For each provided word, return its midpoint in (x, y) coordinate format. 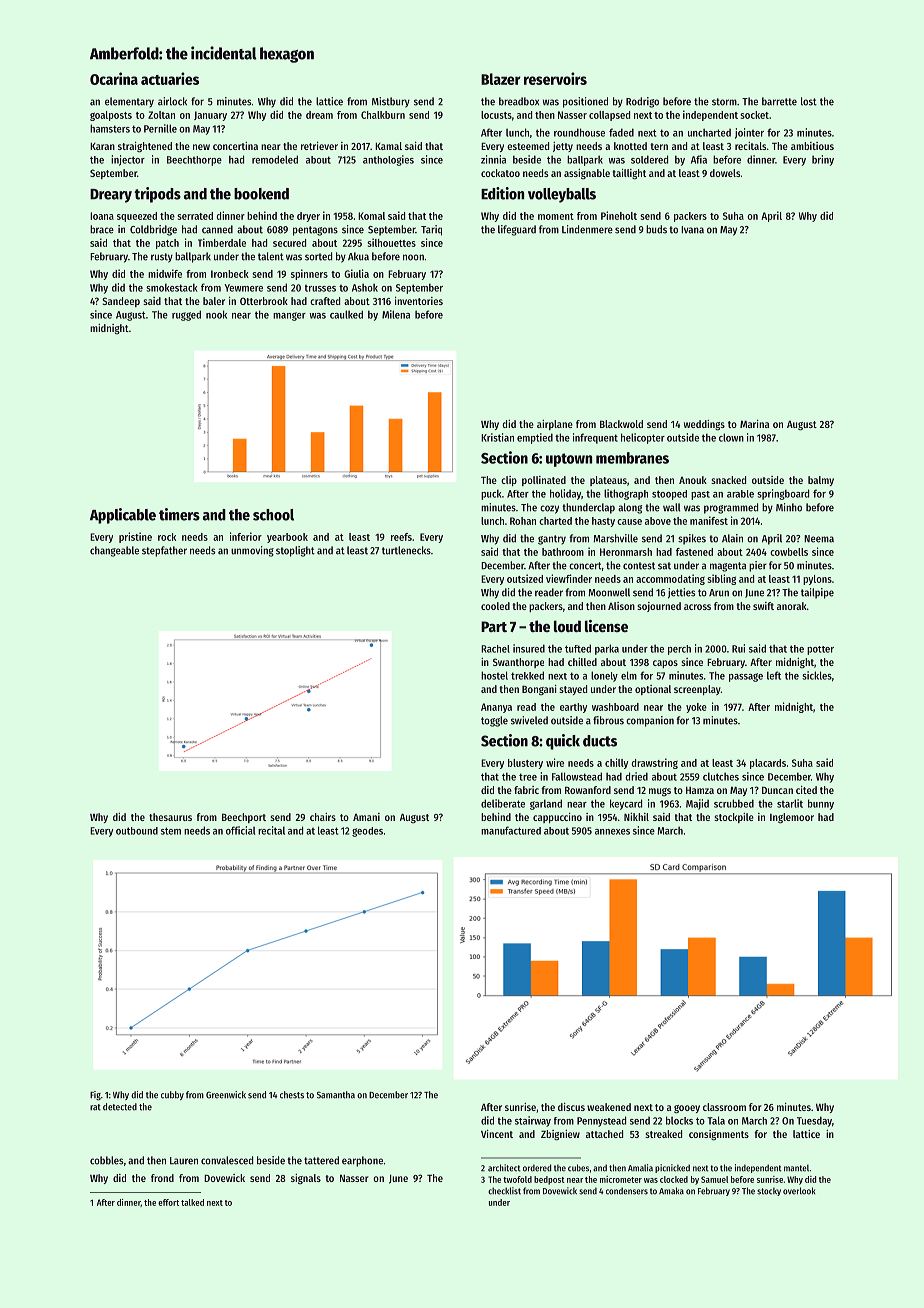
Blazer (501, 79)
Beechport (244, 818)
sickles (817, 675)
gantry (552, 540)
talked (192, 1202)
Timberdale (222, 242)
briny (823, 160)
